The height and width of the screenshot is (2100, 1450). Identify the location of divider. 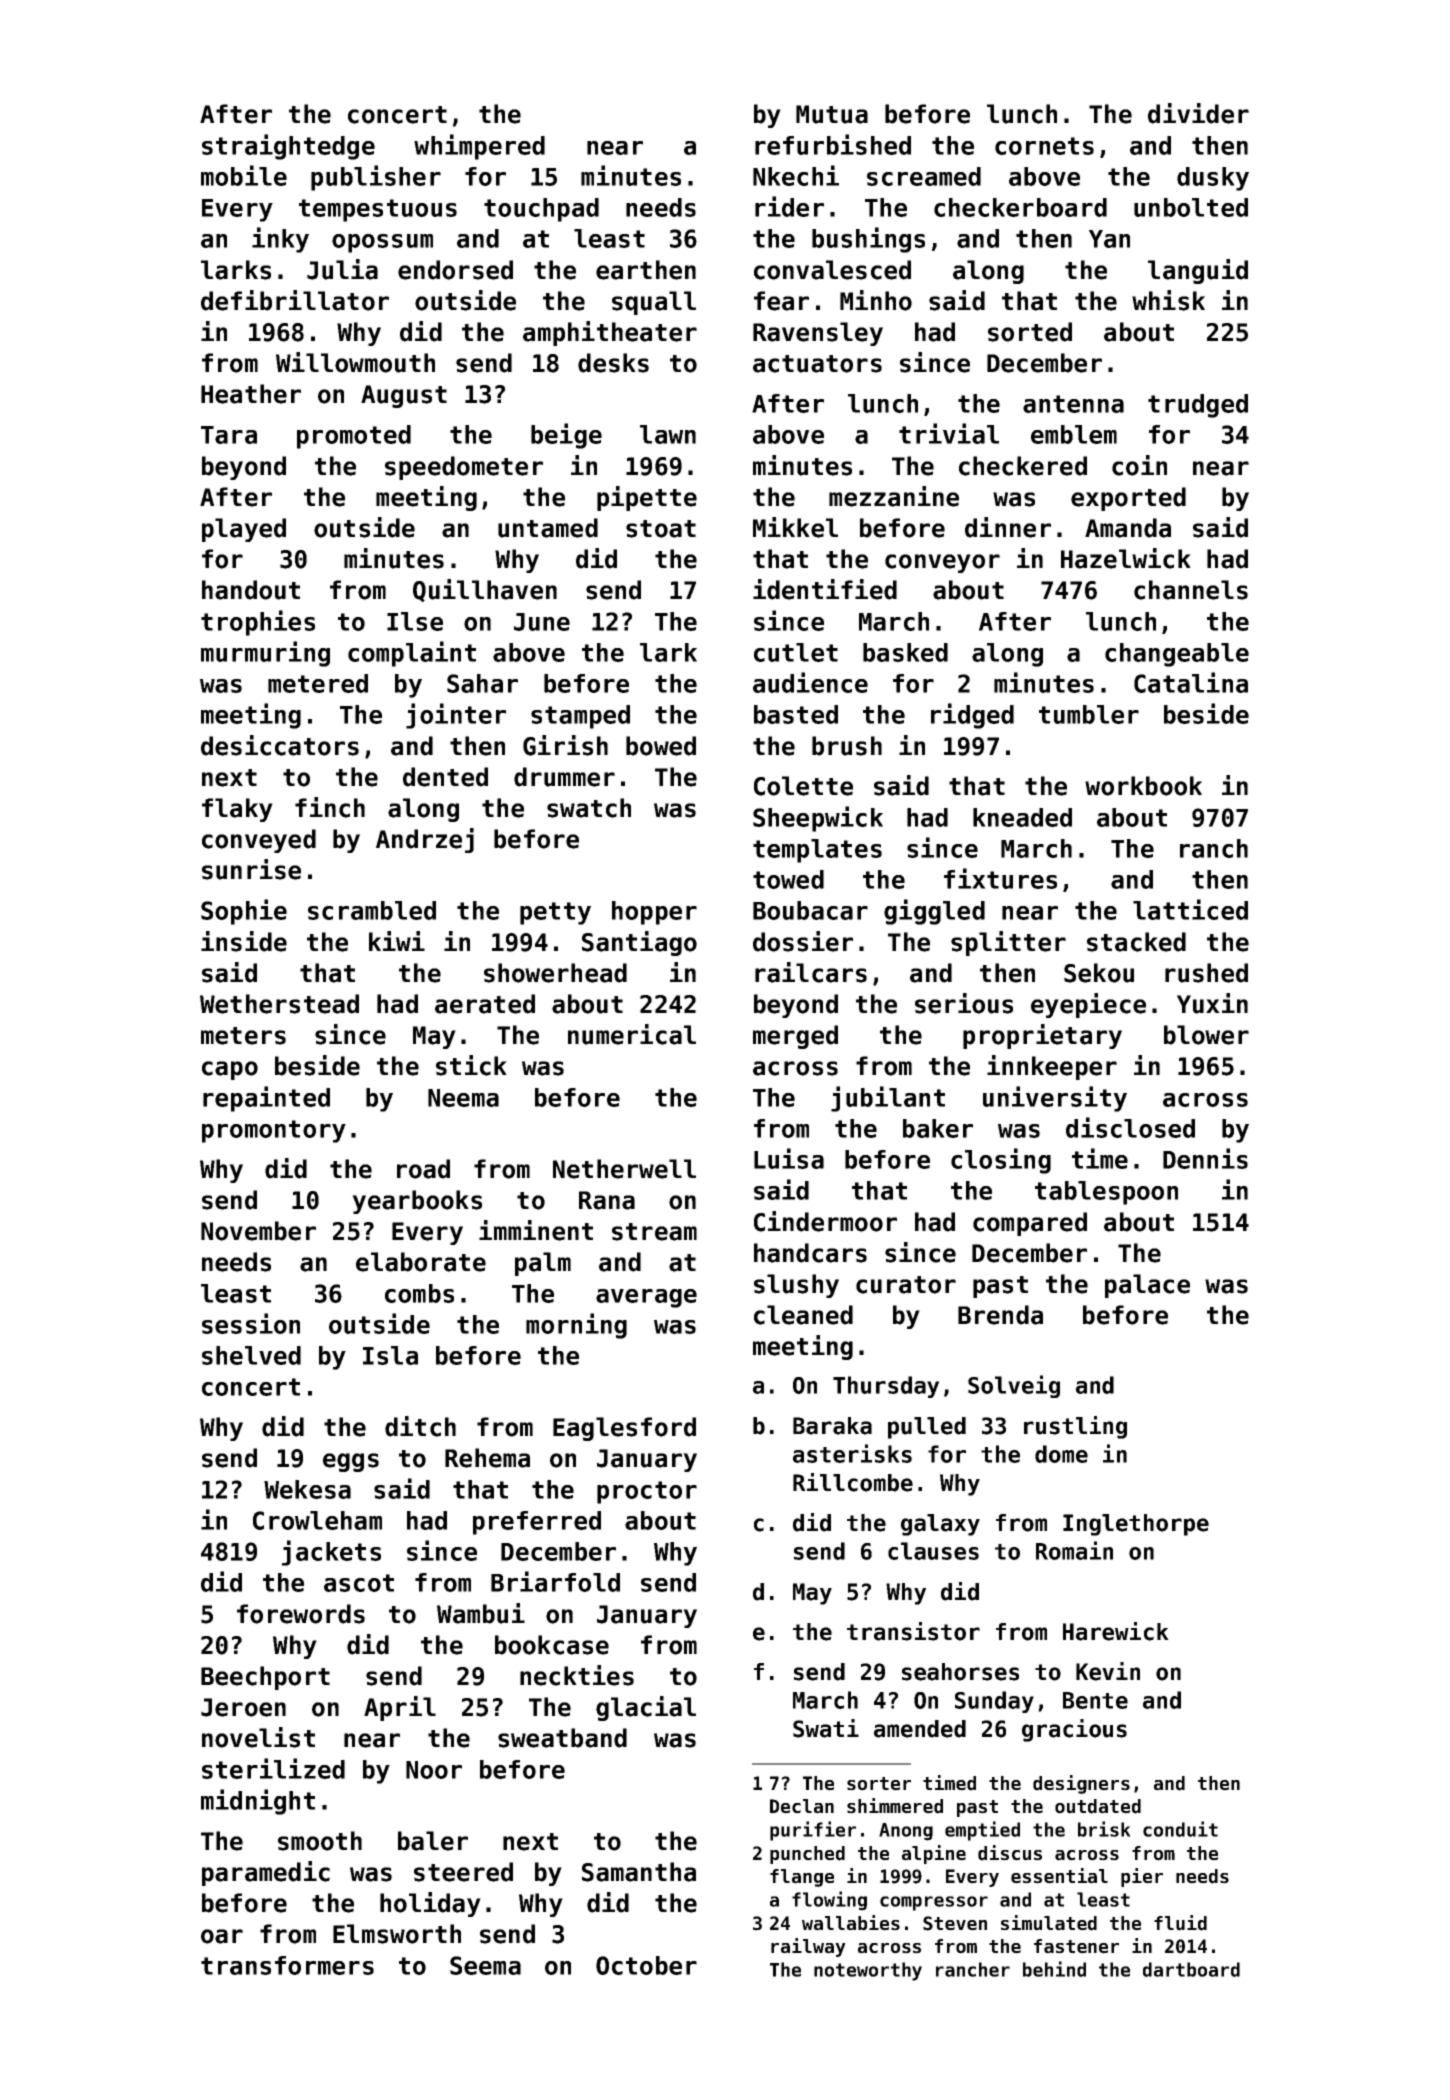
(1198, 113).
